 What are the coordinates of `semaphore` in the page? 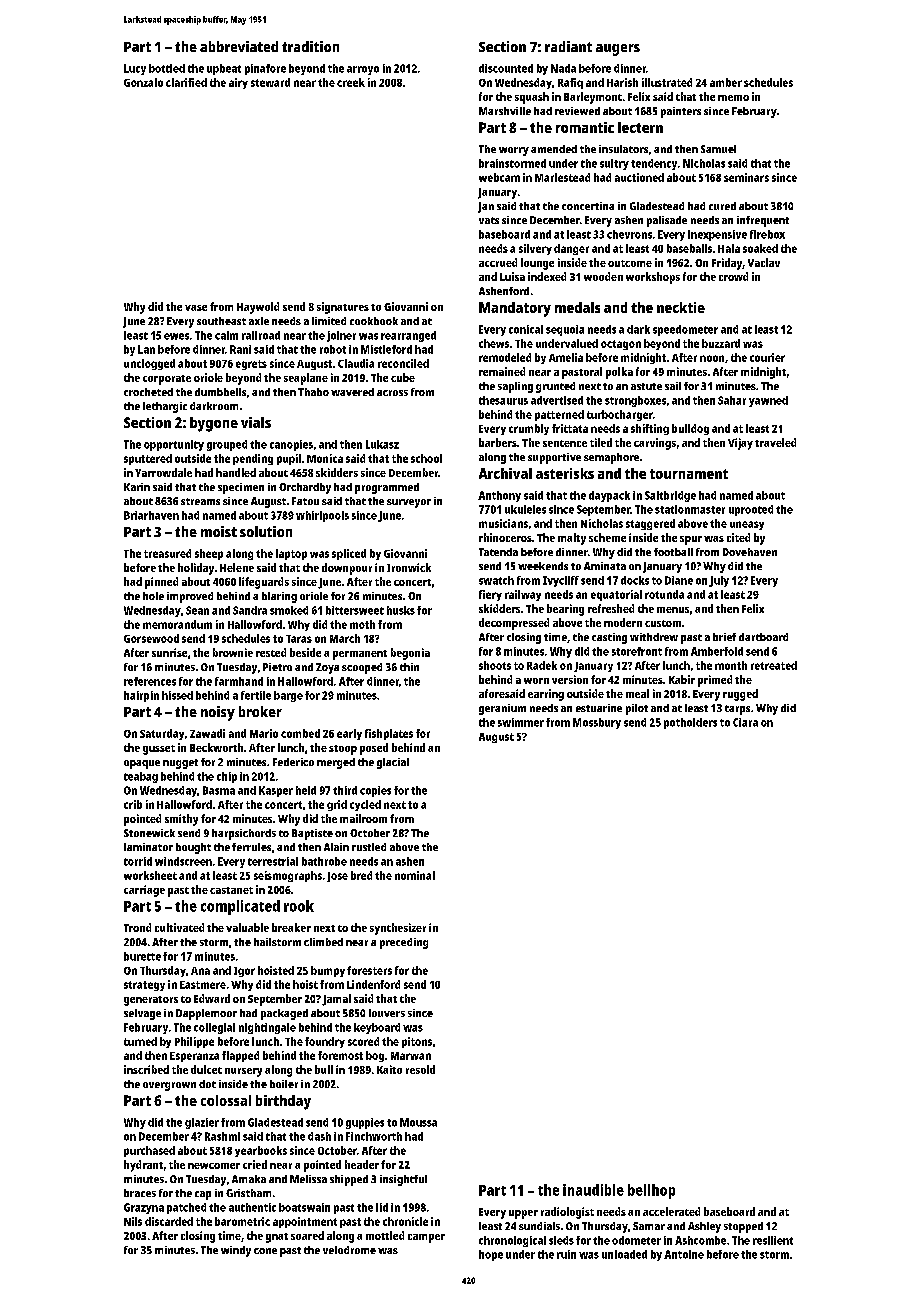 It's located at (611, 458).
